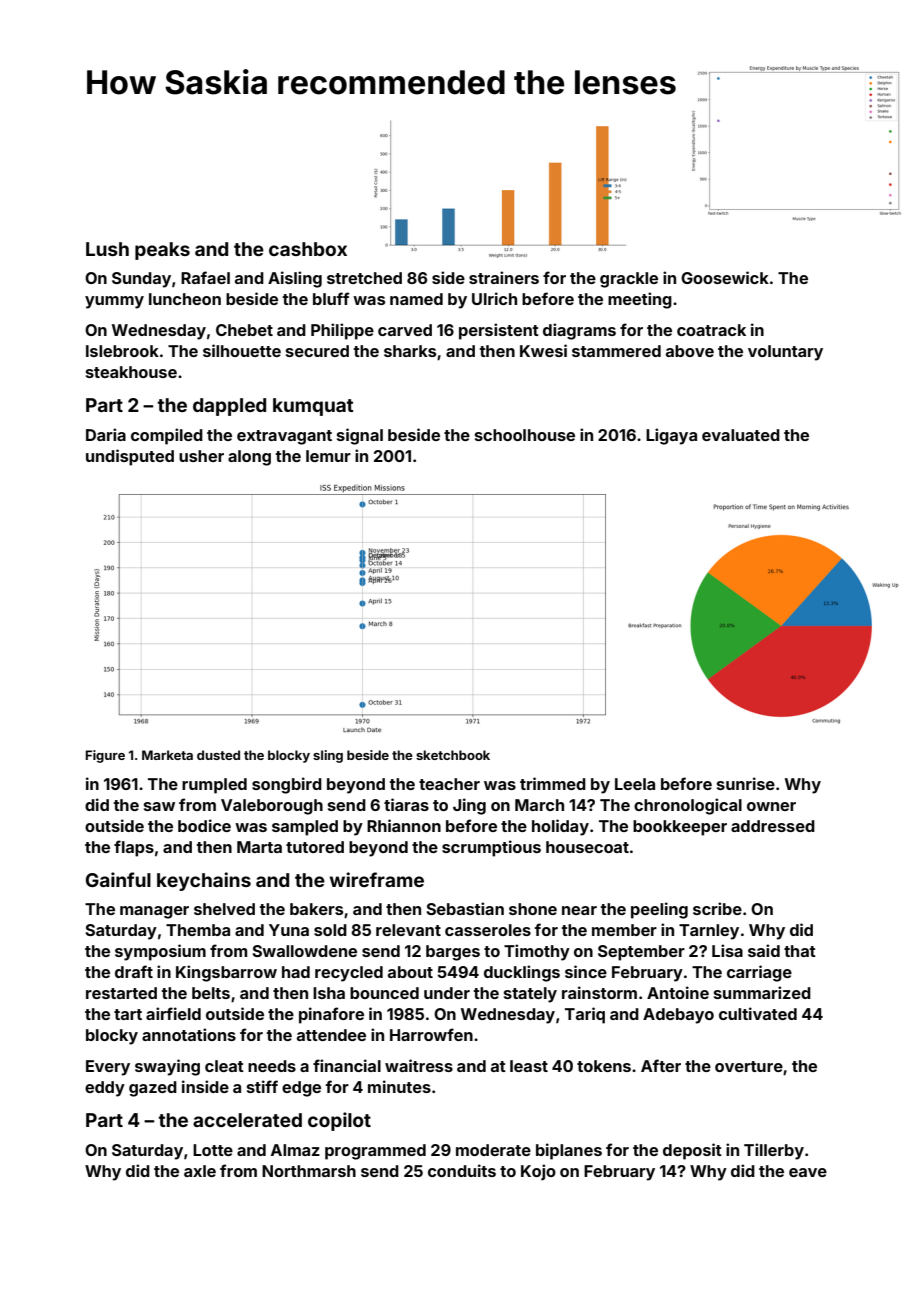 This screenshot has height=1314, width=924. I want to click on cultivated, so click(758, 1013).
